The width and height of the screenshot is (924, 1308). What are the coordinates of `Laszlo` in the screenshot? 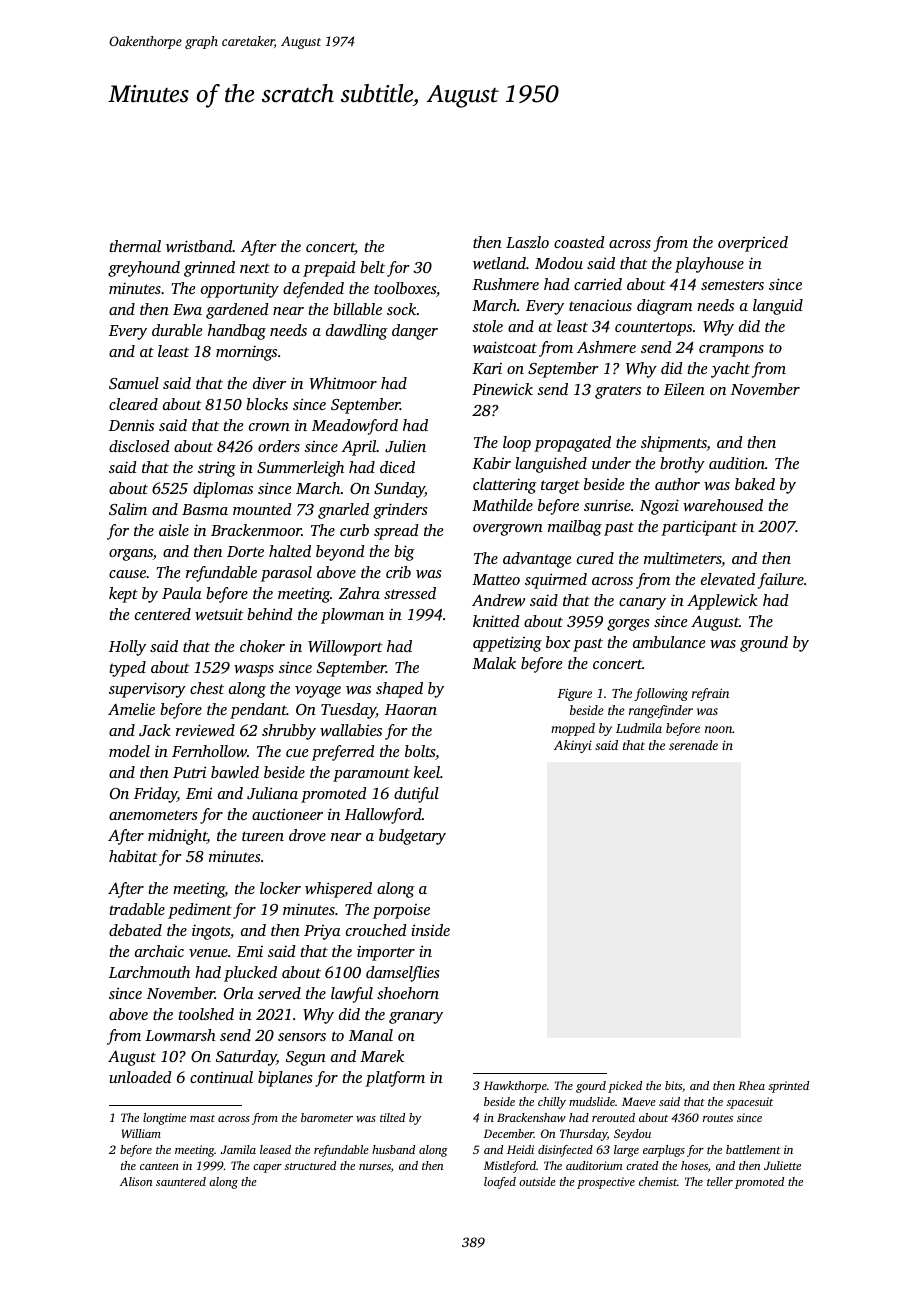 It's located at (527, 242).
